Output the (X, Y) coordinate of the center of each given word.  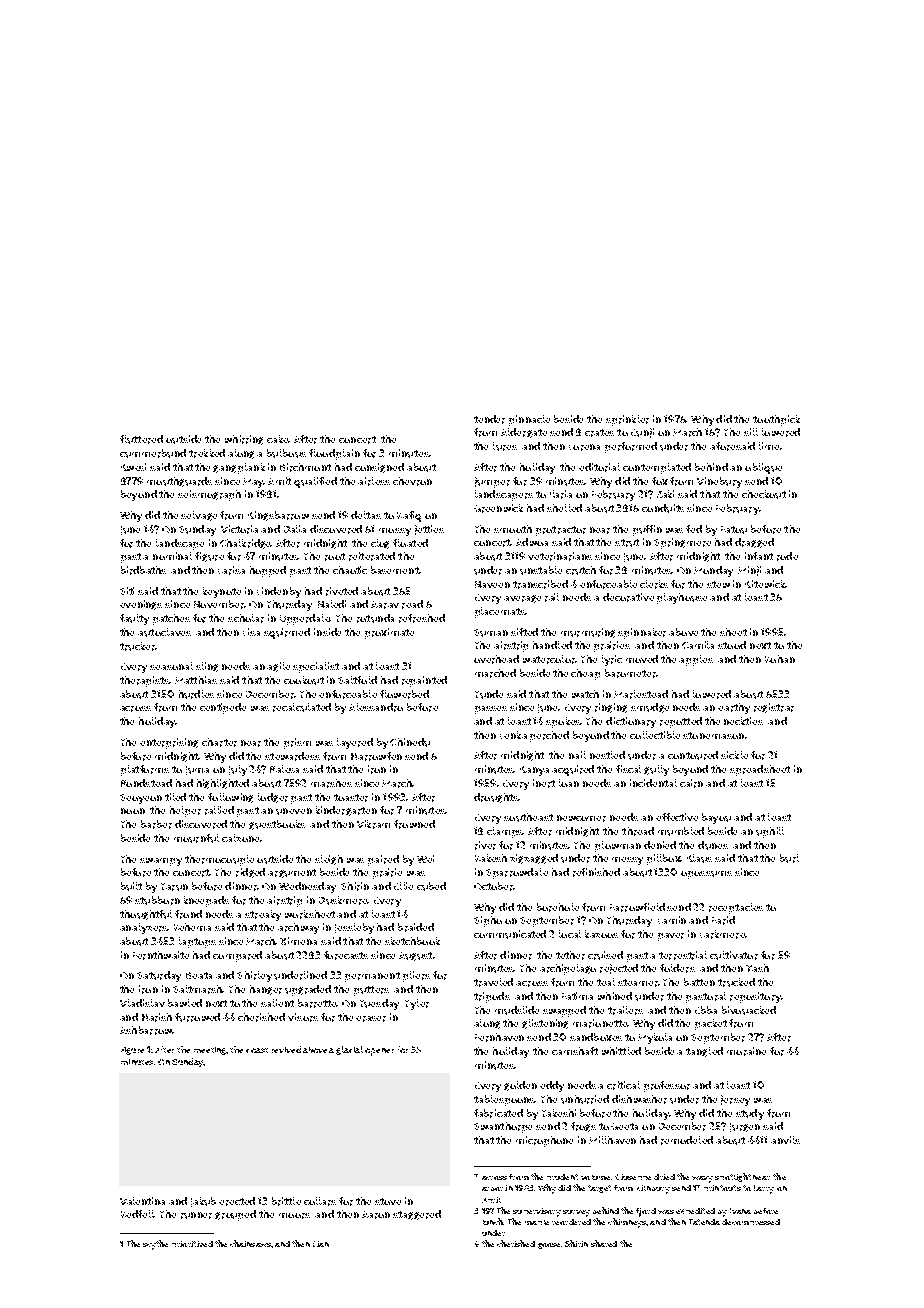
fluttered (141, 439)
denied (660, 845)
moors (294, 1216)
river (485, 845)
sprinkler (627, 420)
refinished (596, 872)
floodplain (334, 454)
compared (237, 956)
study (750, 1114)
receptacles (736, 908)
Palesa (284, 769)
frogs (583, 1127)
